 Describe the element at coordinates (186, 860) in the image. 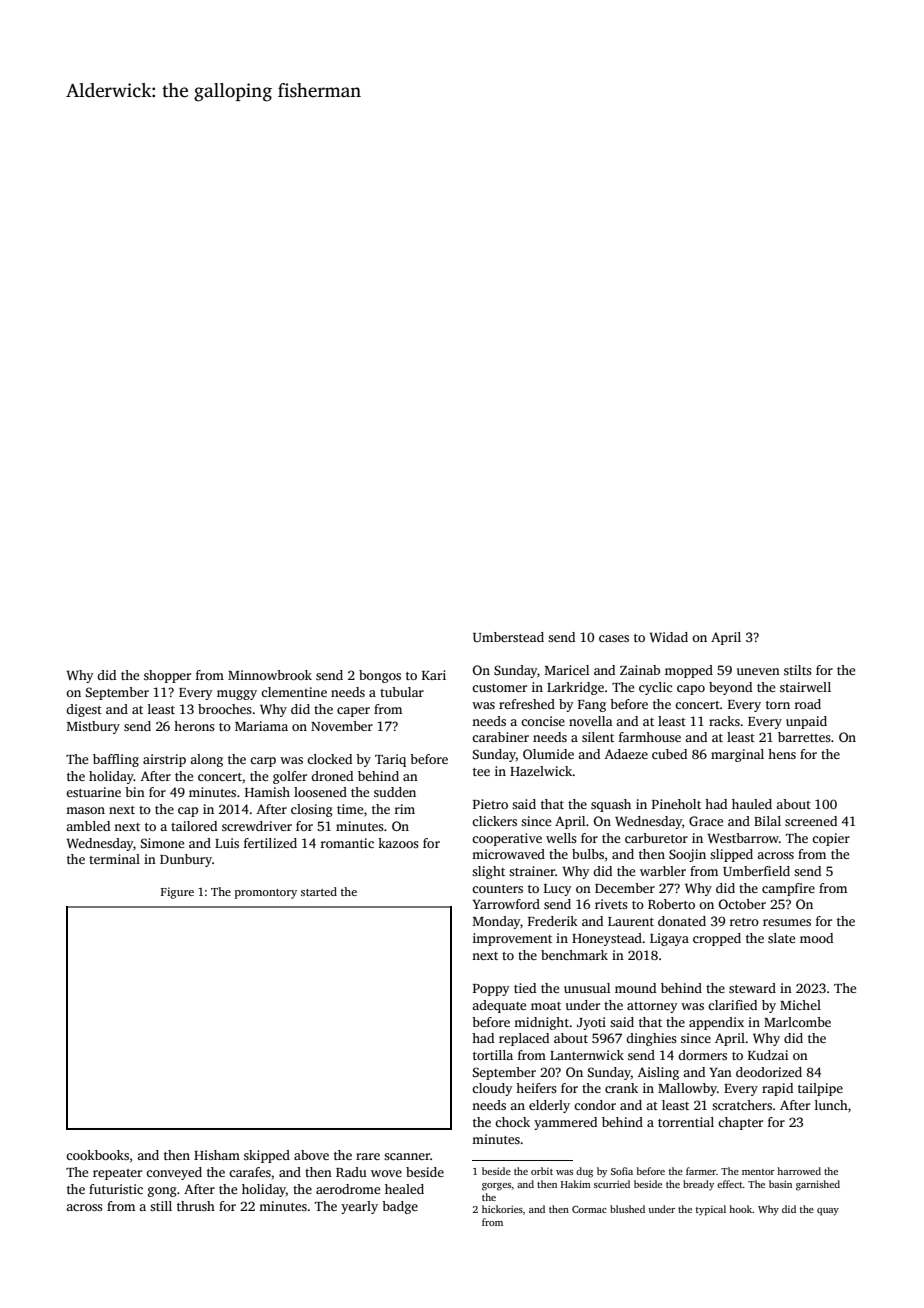

I see `Dunbury` at that location.
